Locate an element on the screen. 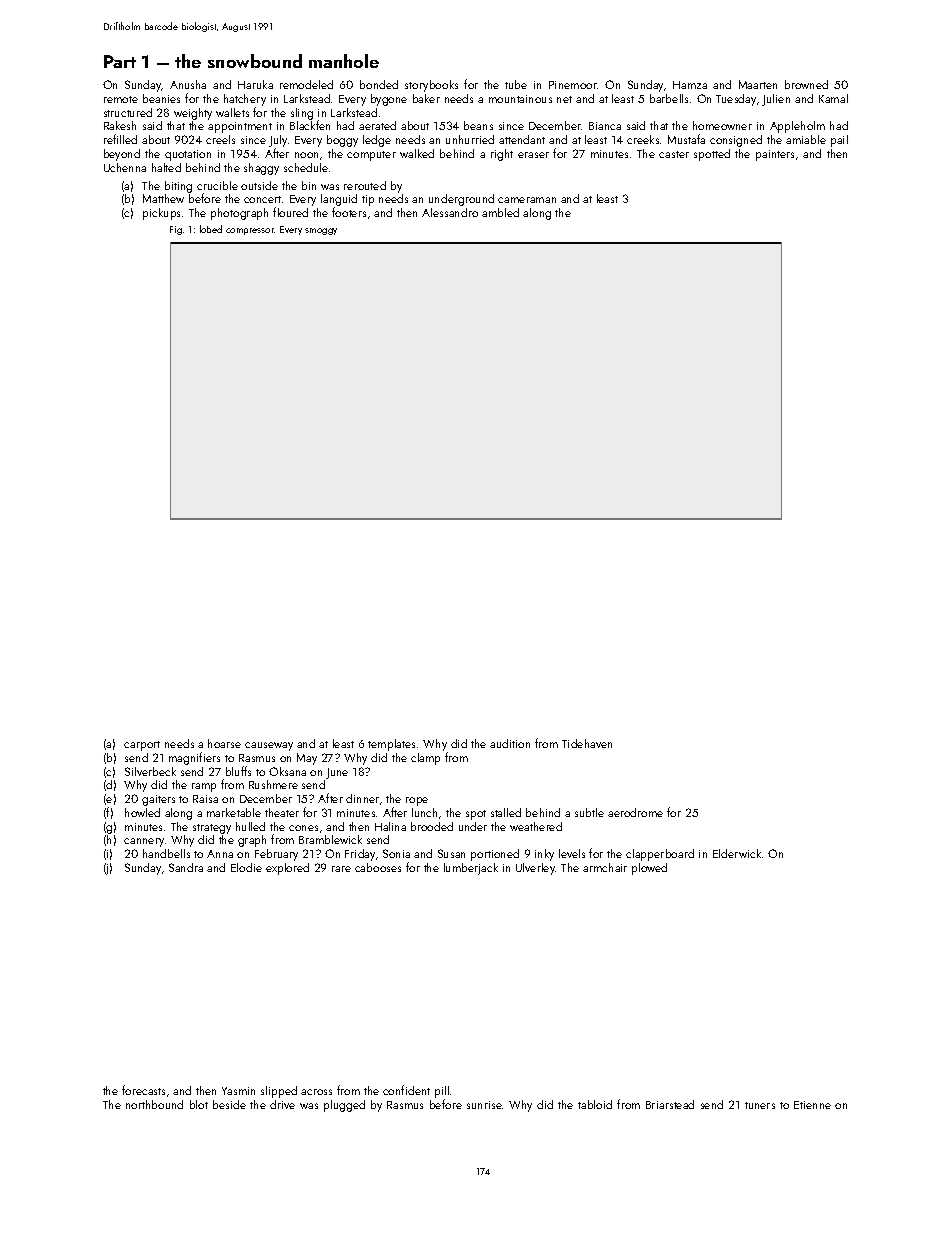 This screenshot has width=952, height=1233. tabloid is located at coordinates (595, 1104).
